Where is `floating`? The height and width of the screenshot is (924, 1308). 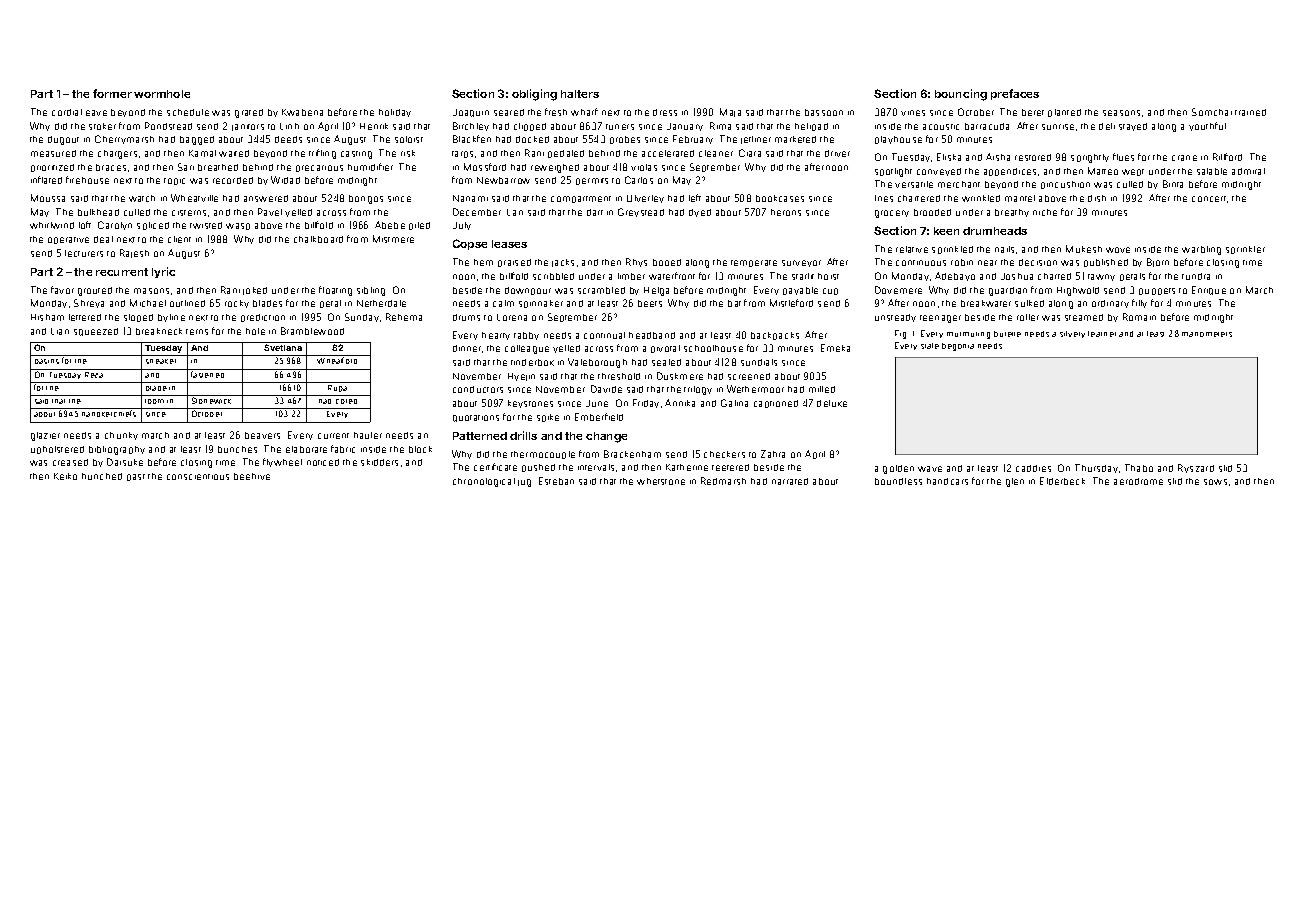
floating is located at coordinates (335, 291).
